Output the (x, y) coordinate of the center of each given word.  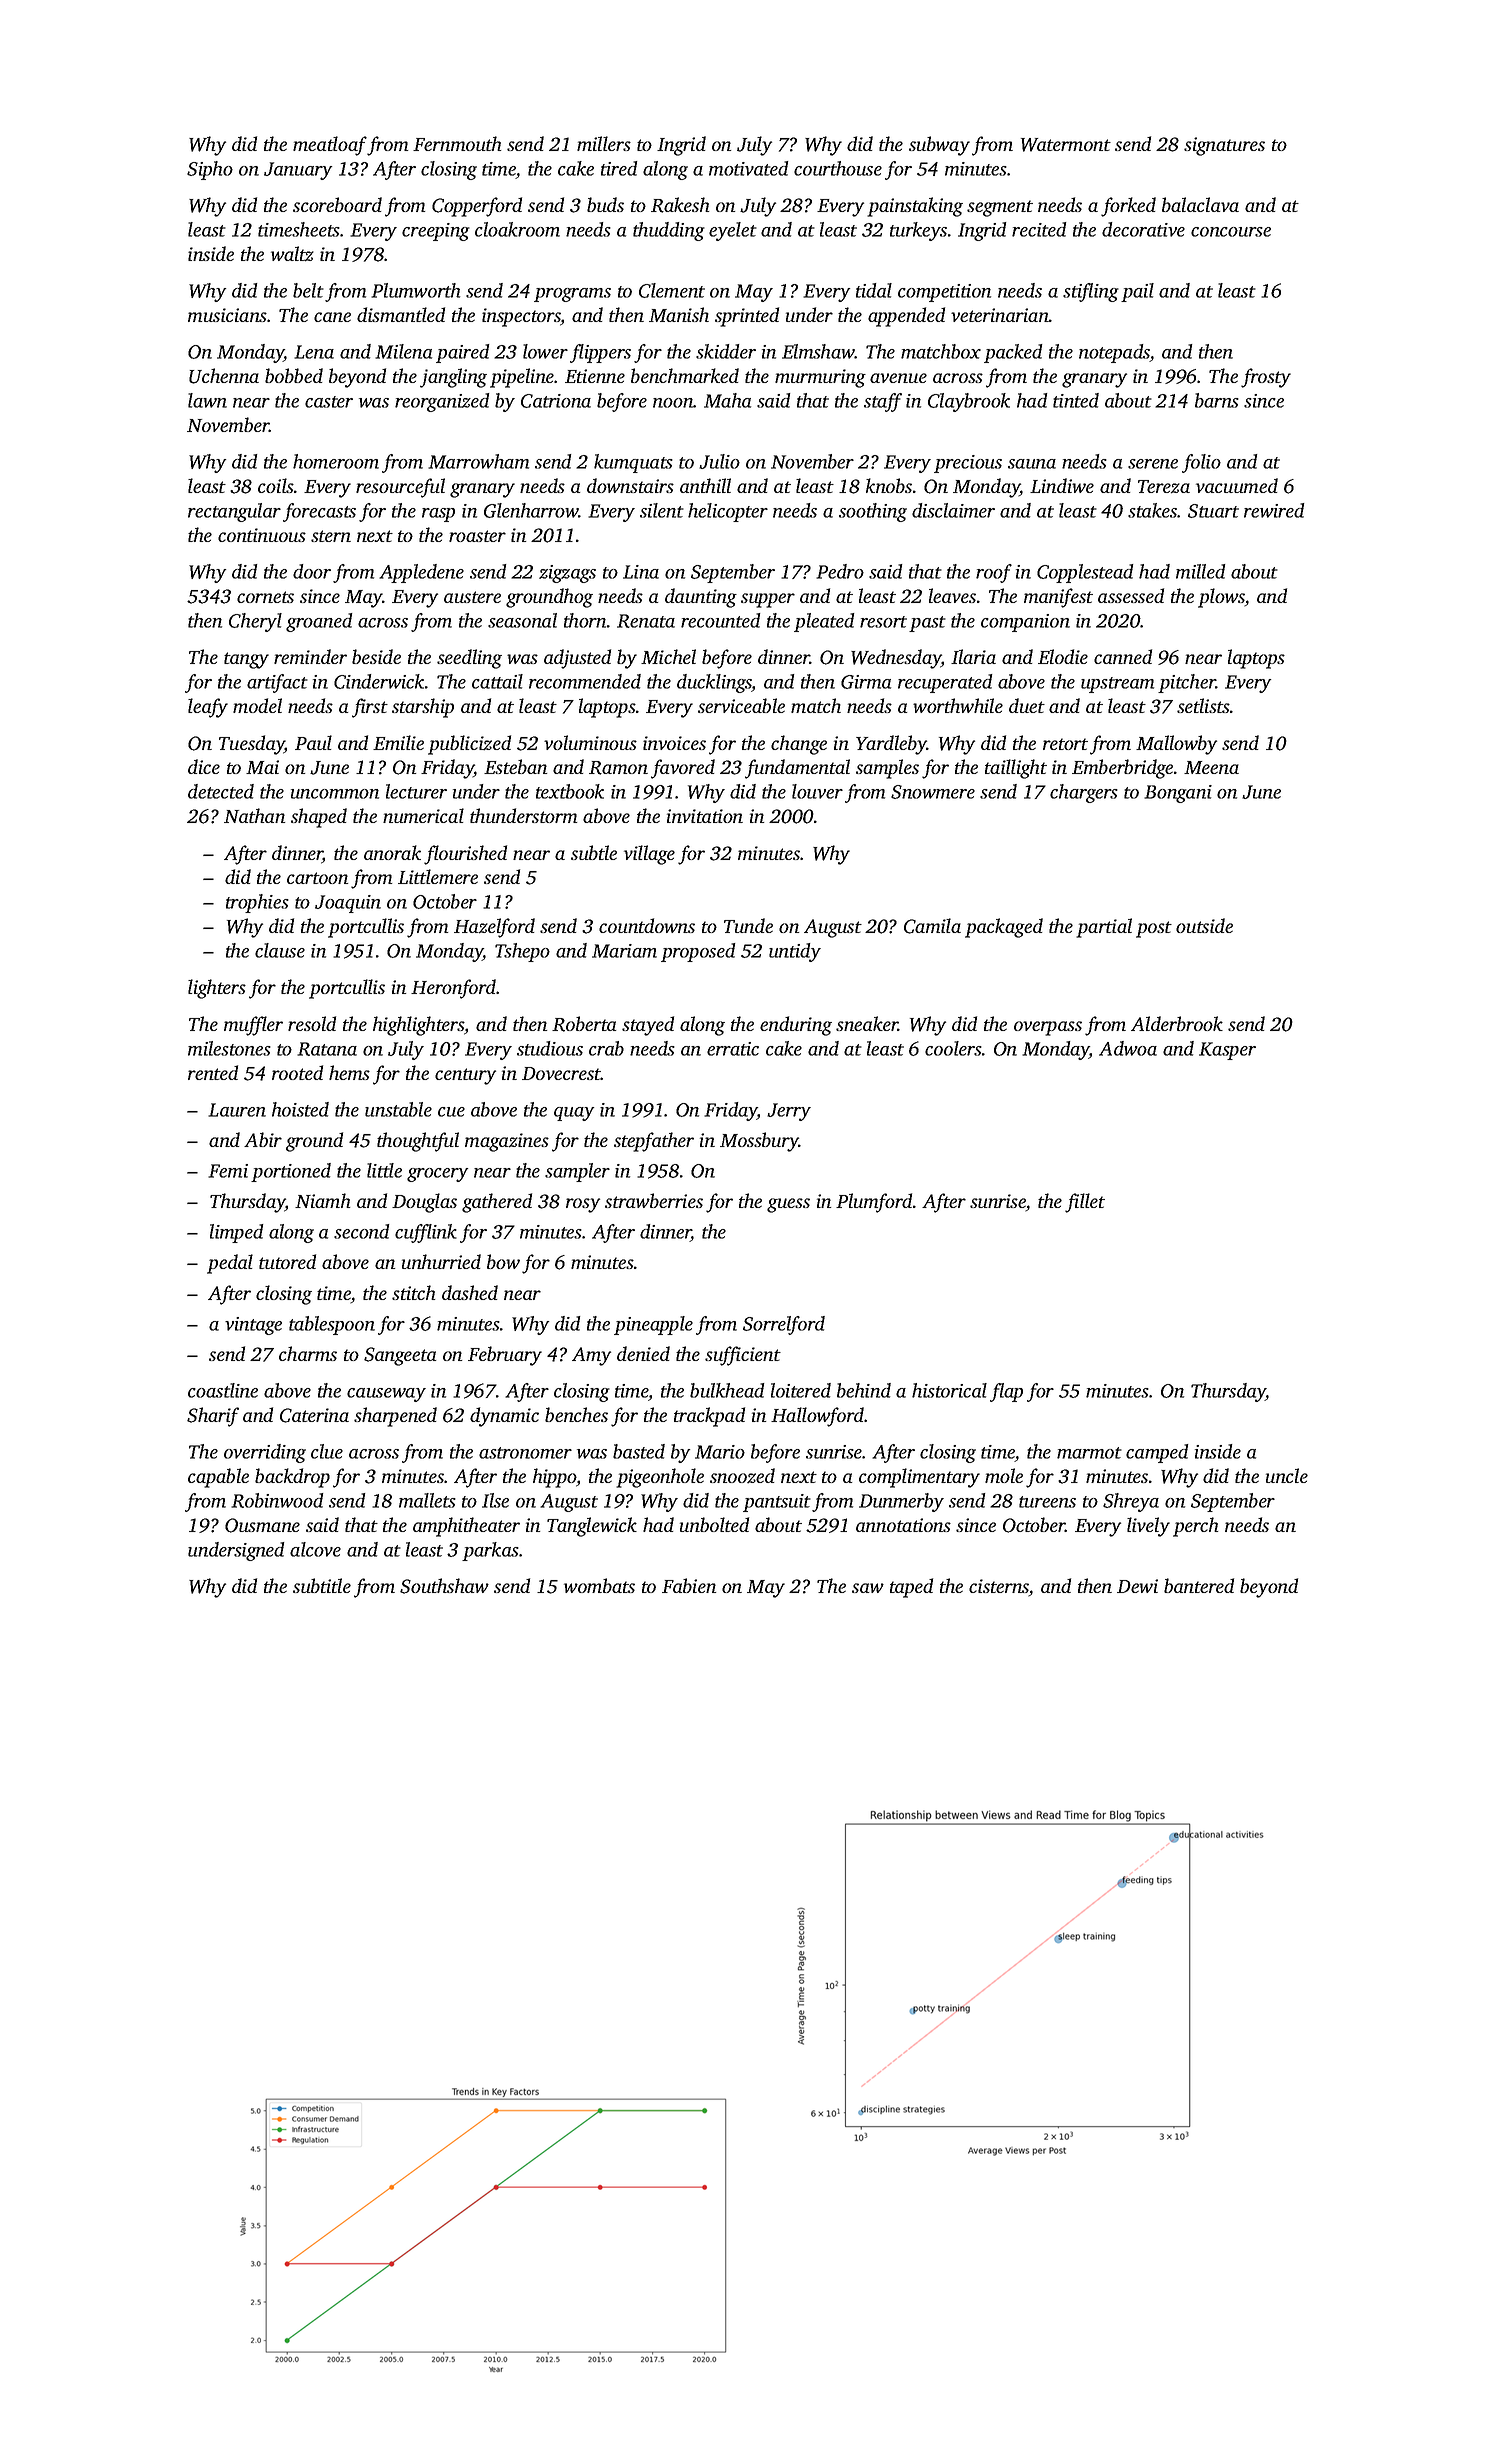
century (465, 1076)
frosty (1266, 378)
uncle (1287, 1475)
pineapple (653, 1325)
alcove (315, 1549)
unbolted (714, 1524)
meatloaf (330, 146)
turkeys (918, 231)
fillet (1085, 1203)
